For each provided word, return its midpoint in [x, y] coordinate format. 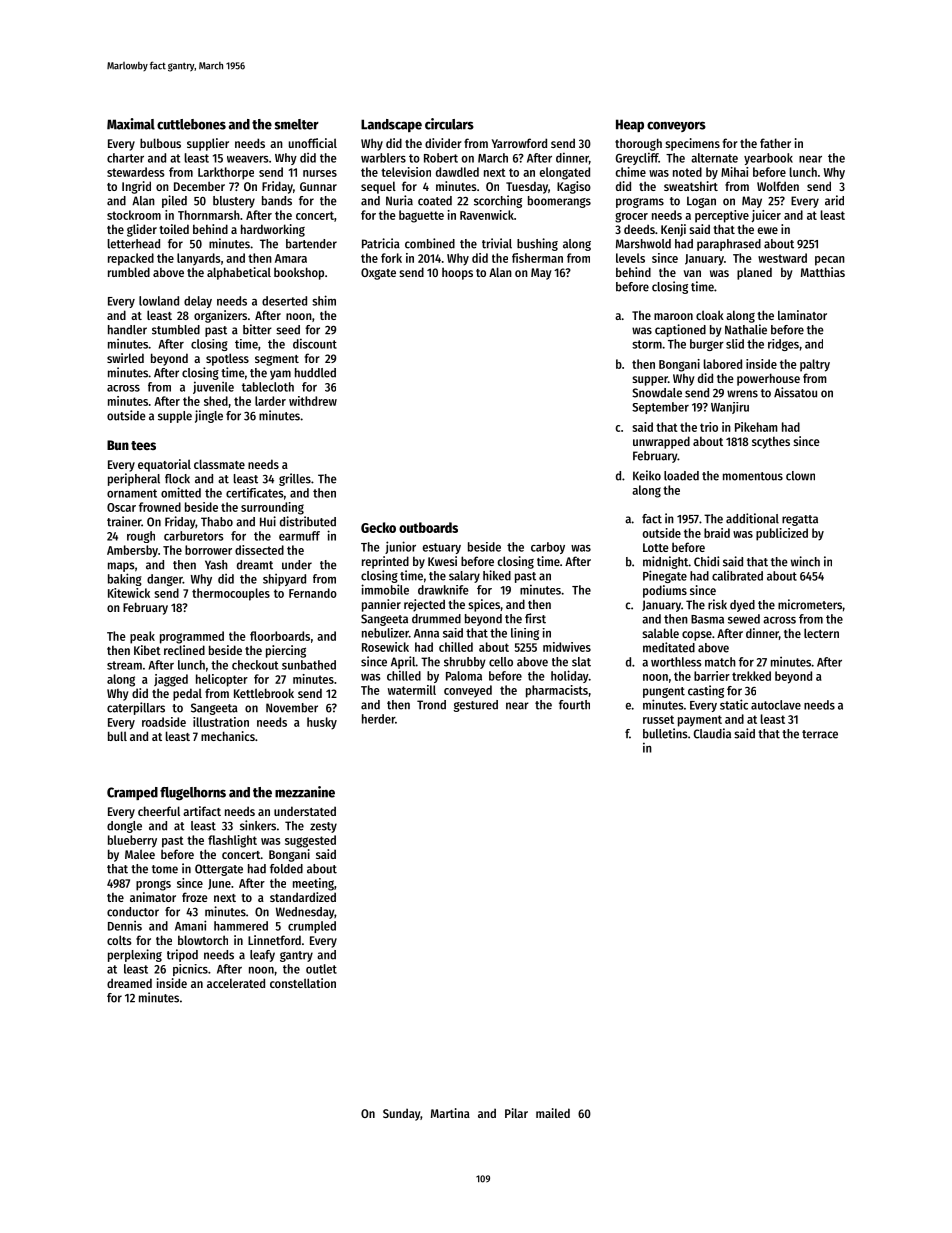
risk [717, 604]
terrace [820, 734]
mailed [553, 1113]
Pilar [516, 1113]
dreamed [129, 983]
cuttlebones [191, 124]
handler [127, 330]
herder [378, 719]
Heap [630, 125]
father [775, 143]
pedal [187, 694]
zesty [323, 827]
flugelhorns [193, 794]
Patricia [381, 243]
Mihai [734, 172]
